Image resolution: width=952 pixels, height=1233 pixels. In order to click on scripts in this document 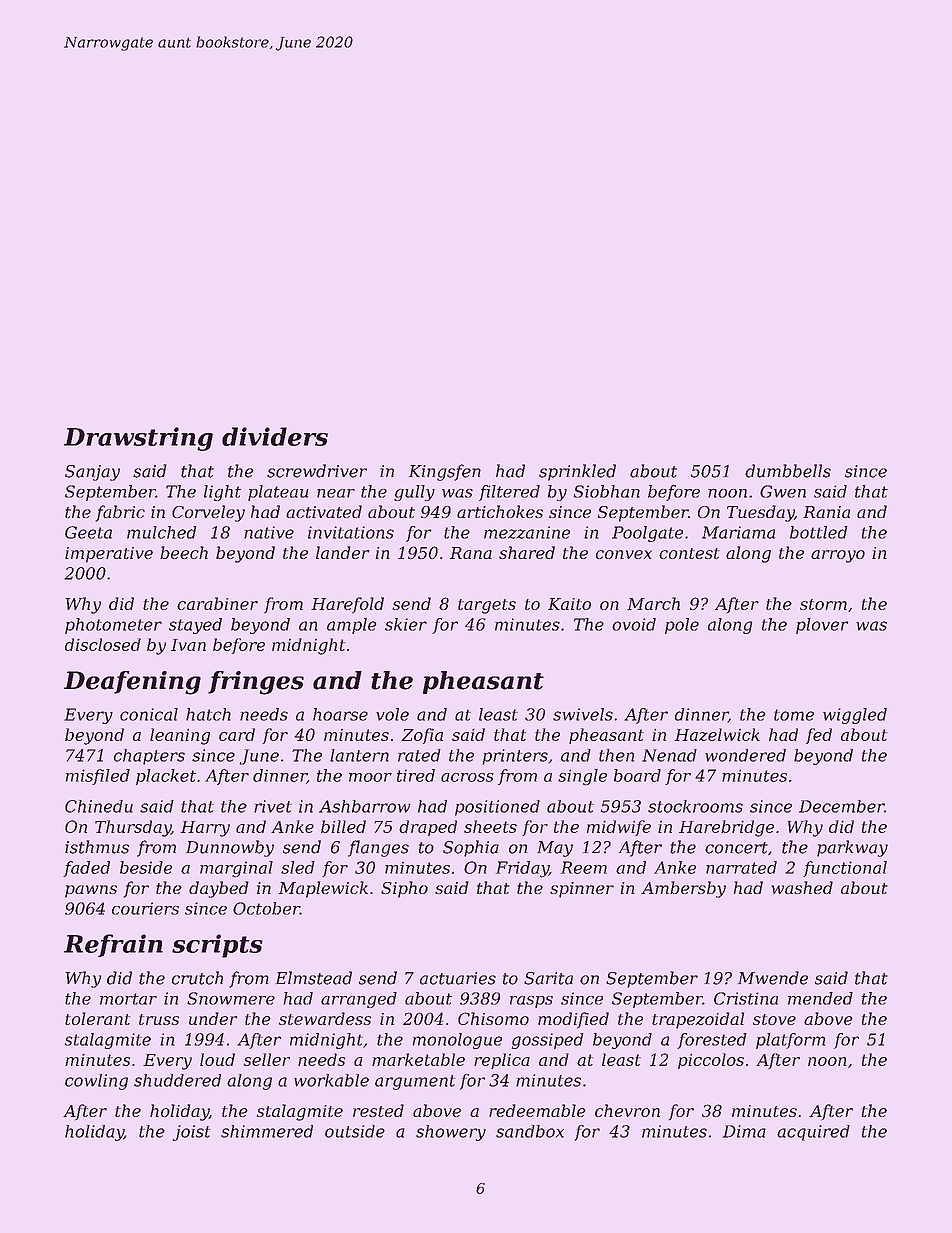, I will do `click(217, 946)`.
